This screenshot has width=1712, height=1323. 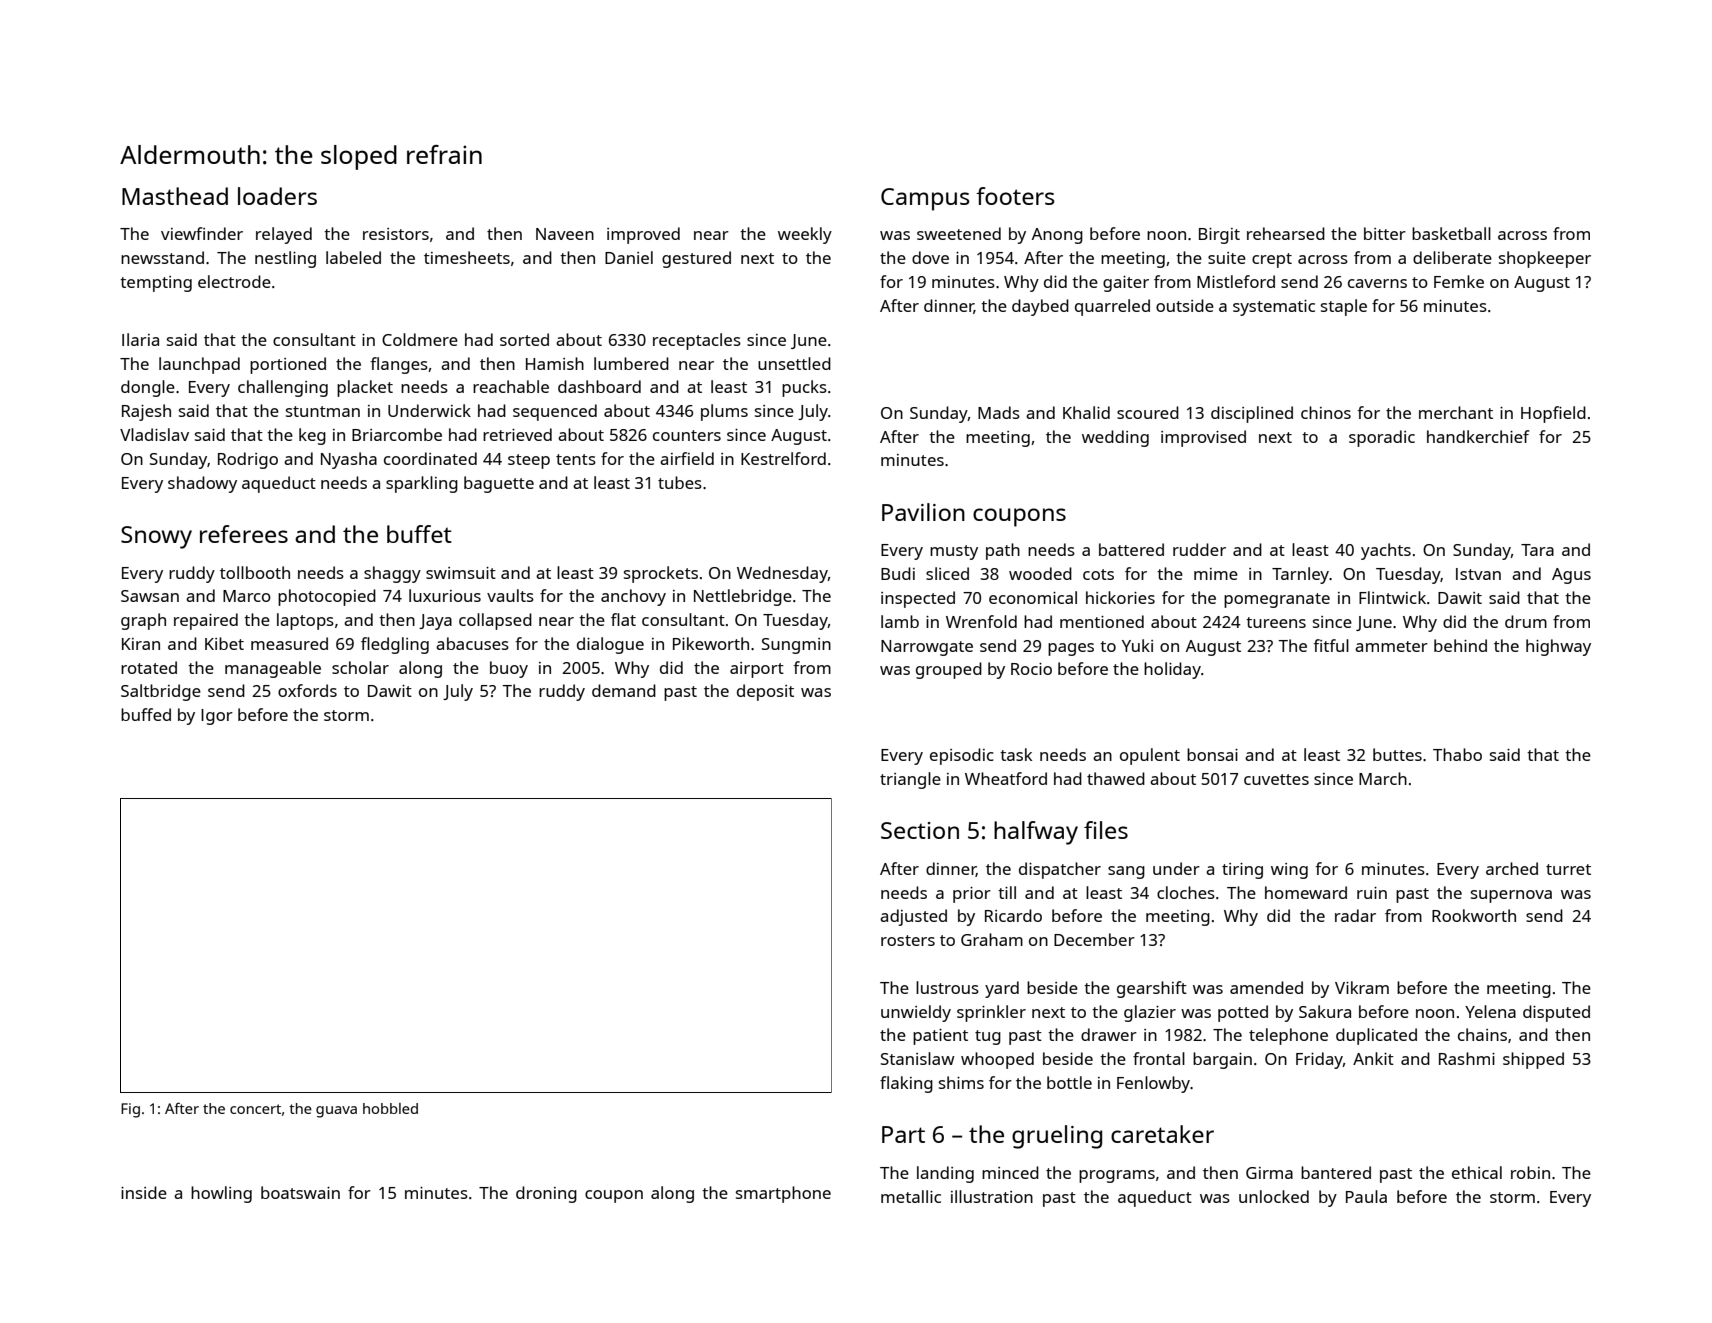 I want to click on boatswain, so click(x=300, y=1192).
